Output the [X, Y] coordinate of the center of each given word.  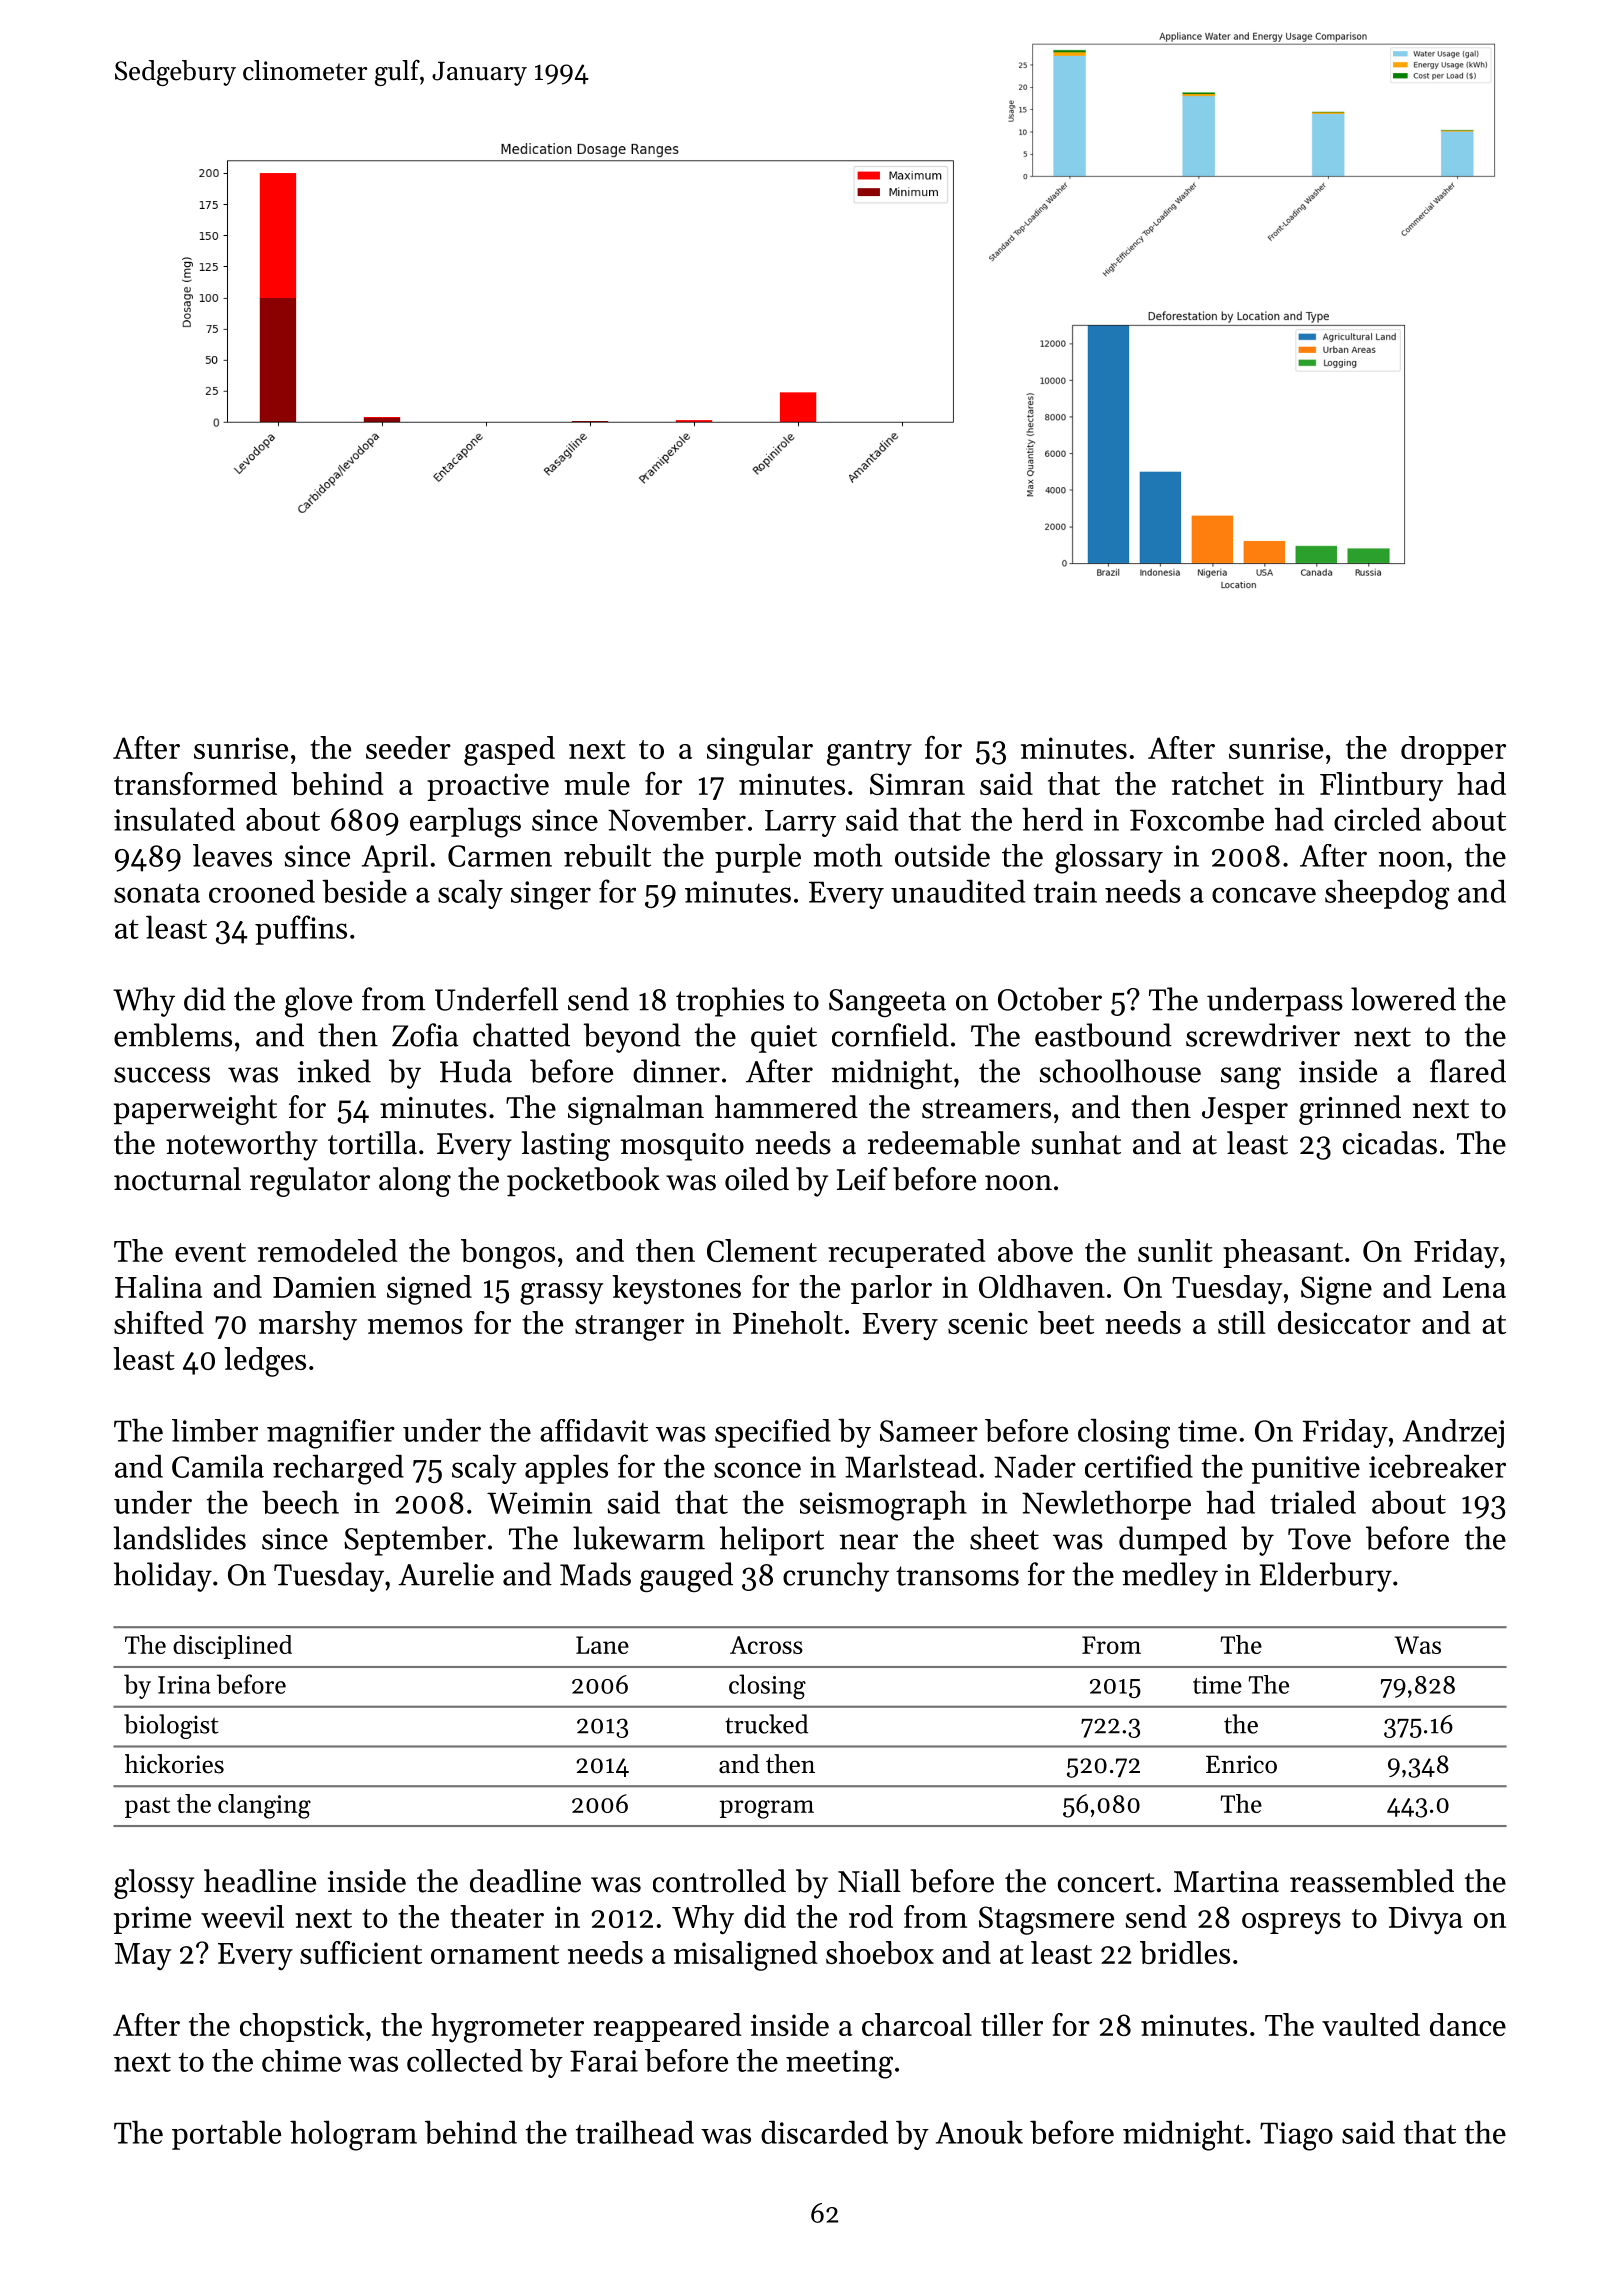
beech [300, 1502]
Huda [476, 1071]
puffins [301, 930]
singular [760, 751]
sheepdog [1387, 894]
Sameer [929, 1431]
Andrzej [1453, 1433]
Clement [762, 1250]
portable [226, 2135]
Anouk [979, 2132]
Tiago [1296, 2136]
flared [1468, 1071]
